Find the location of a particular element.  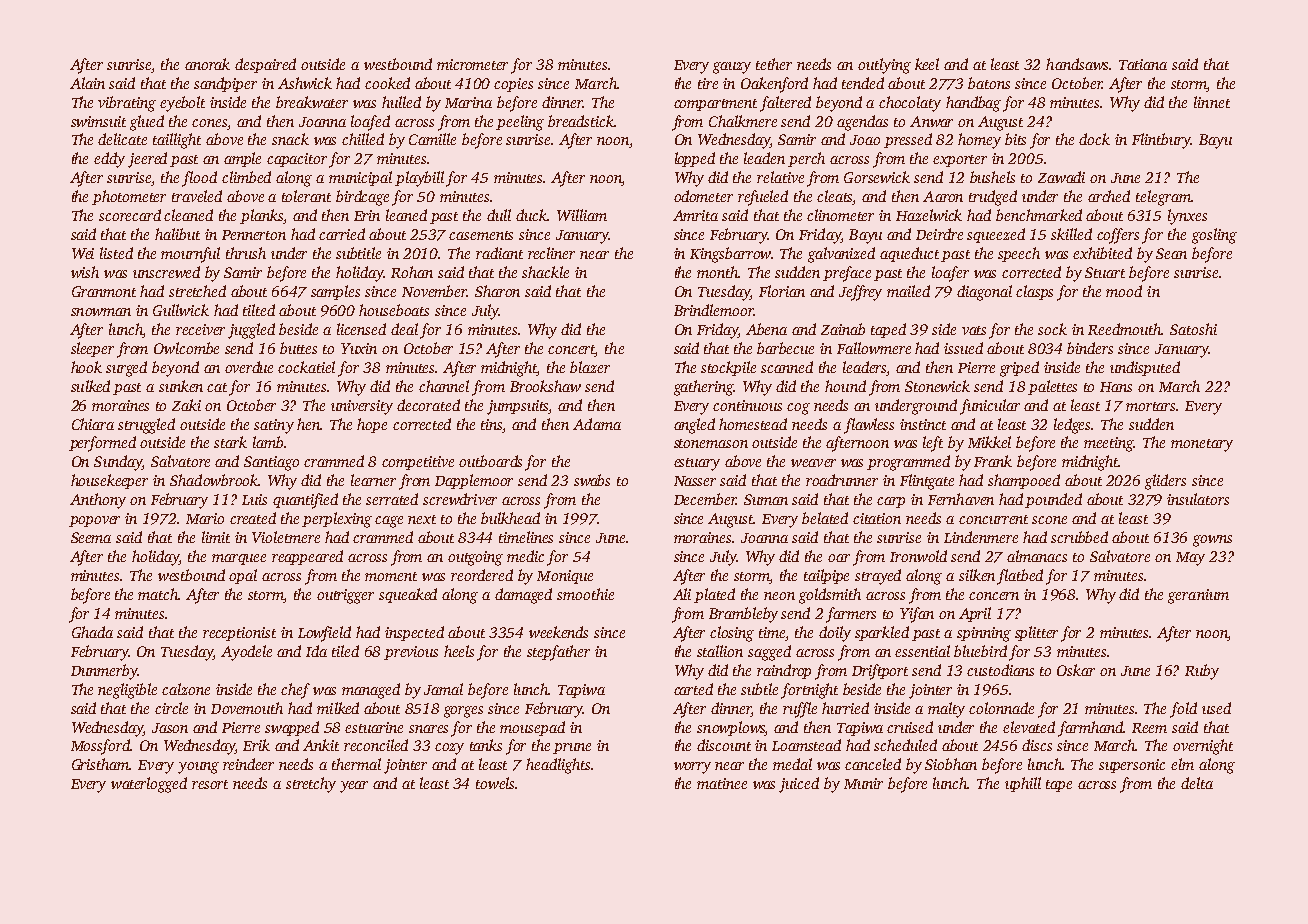

Tatiana is located at coordinates (1143, 64).
